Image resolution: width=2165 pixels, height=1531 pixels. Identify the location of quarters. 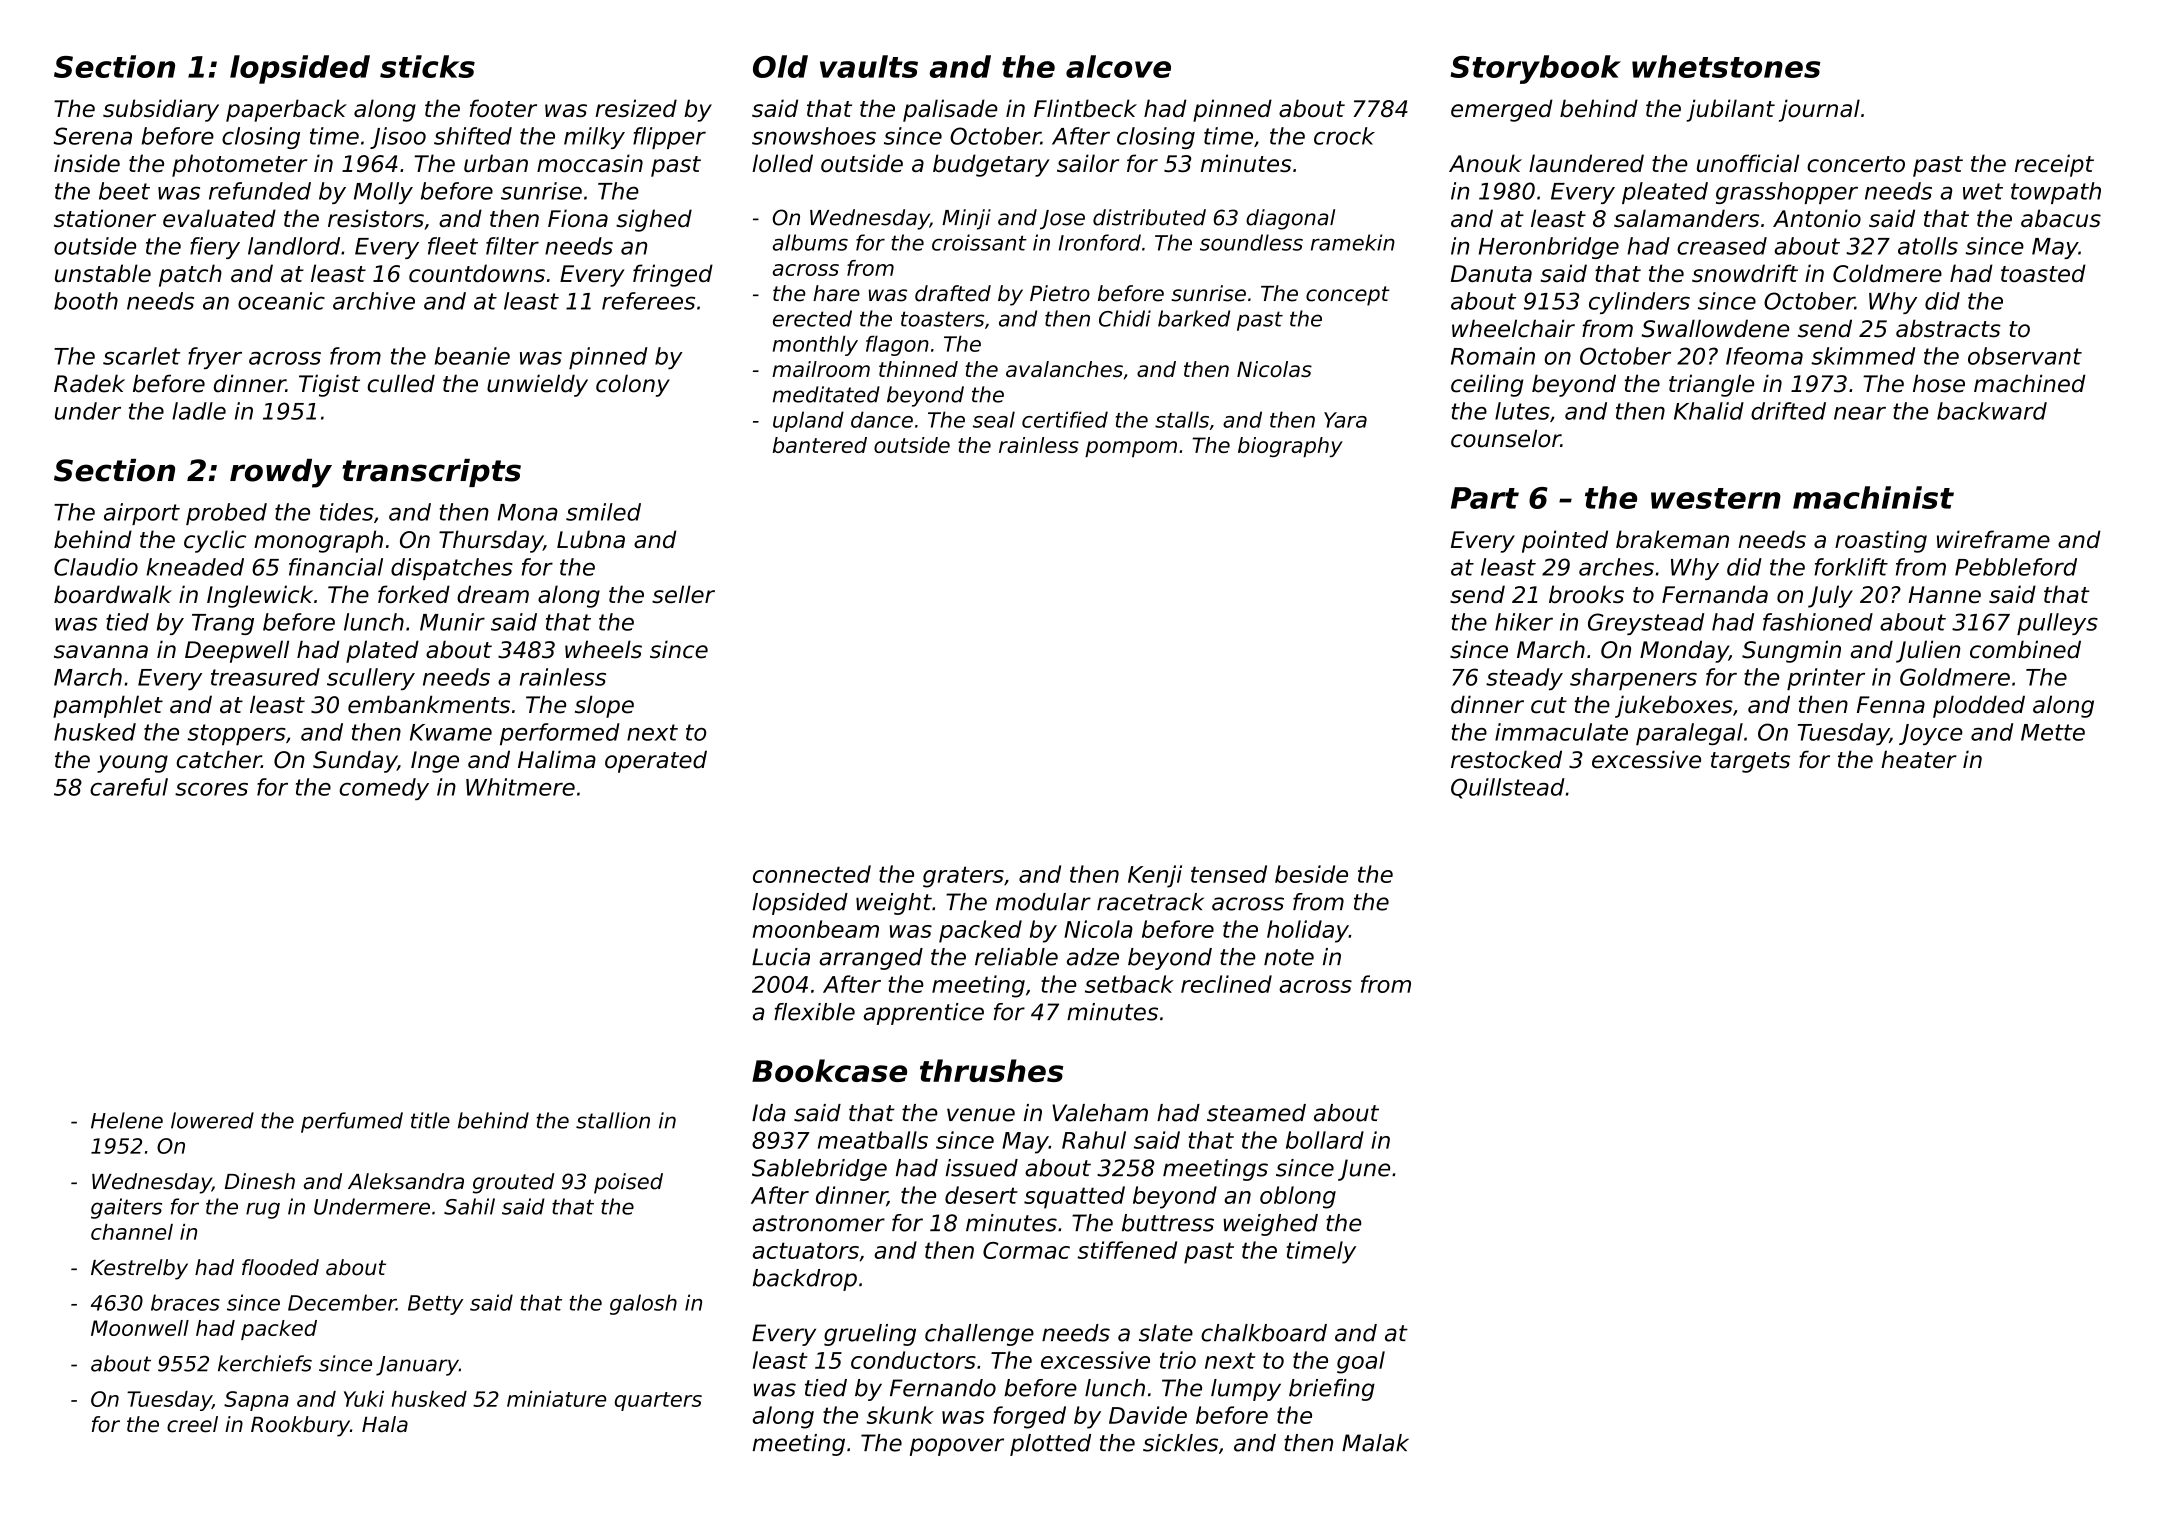
(658, 1401).
